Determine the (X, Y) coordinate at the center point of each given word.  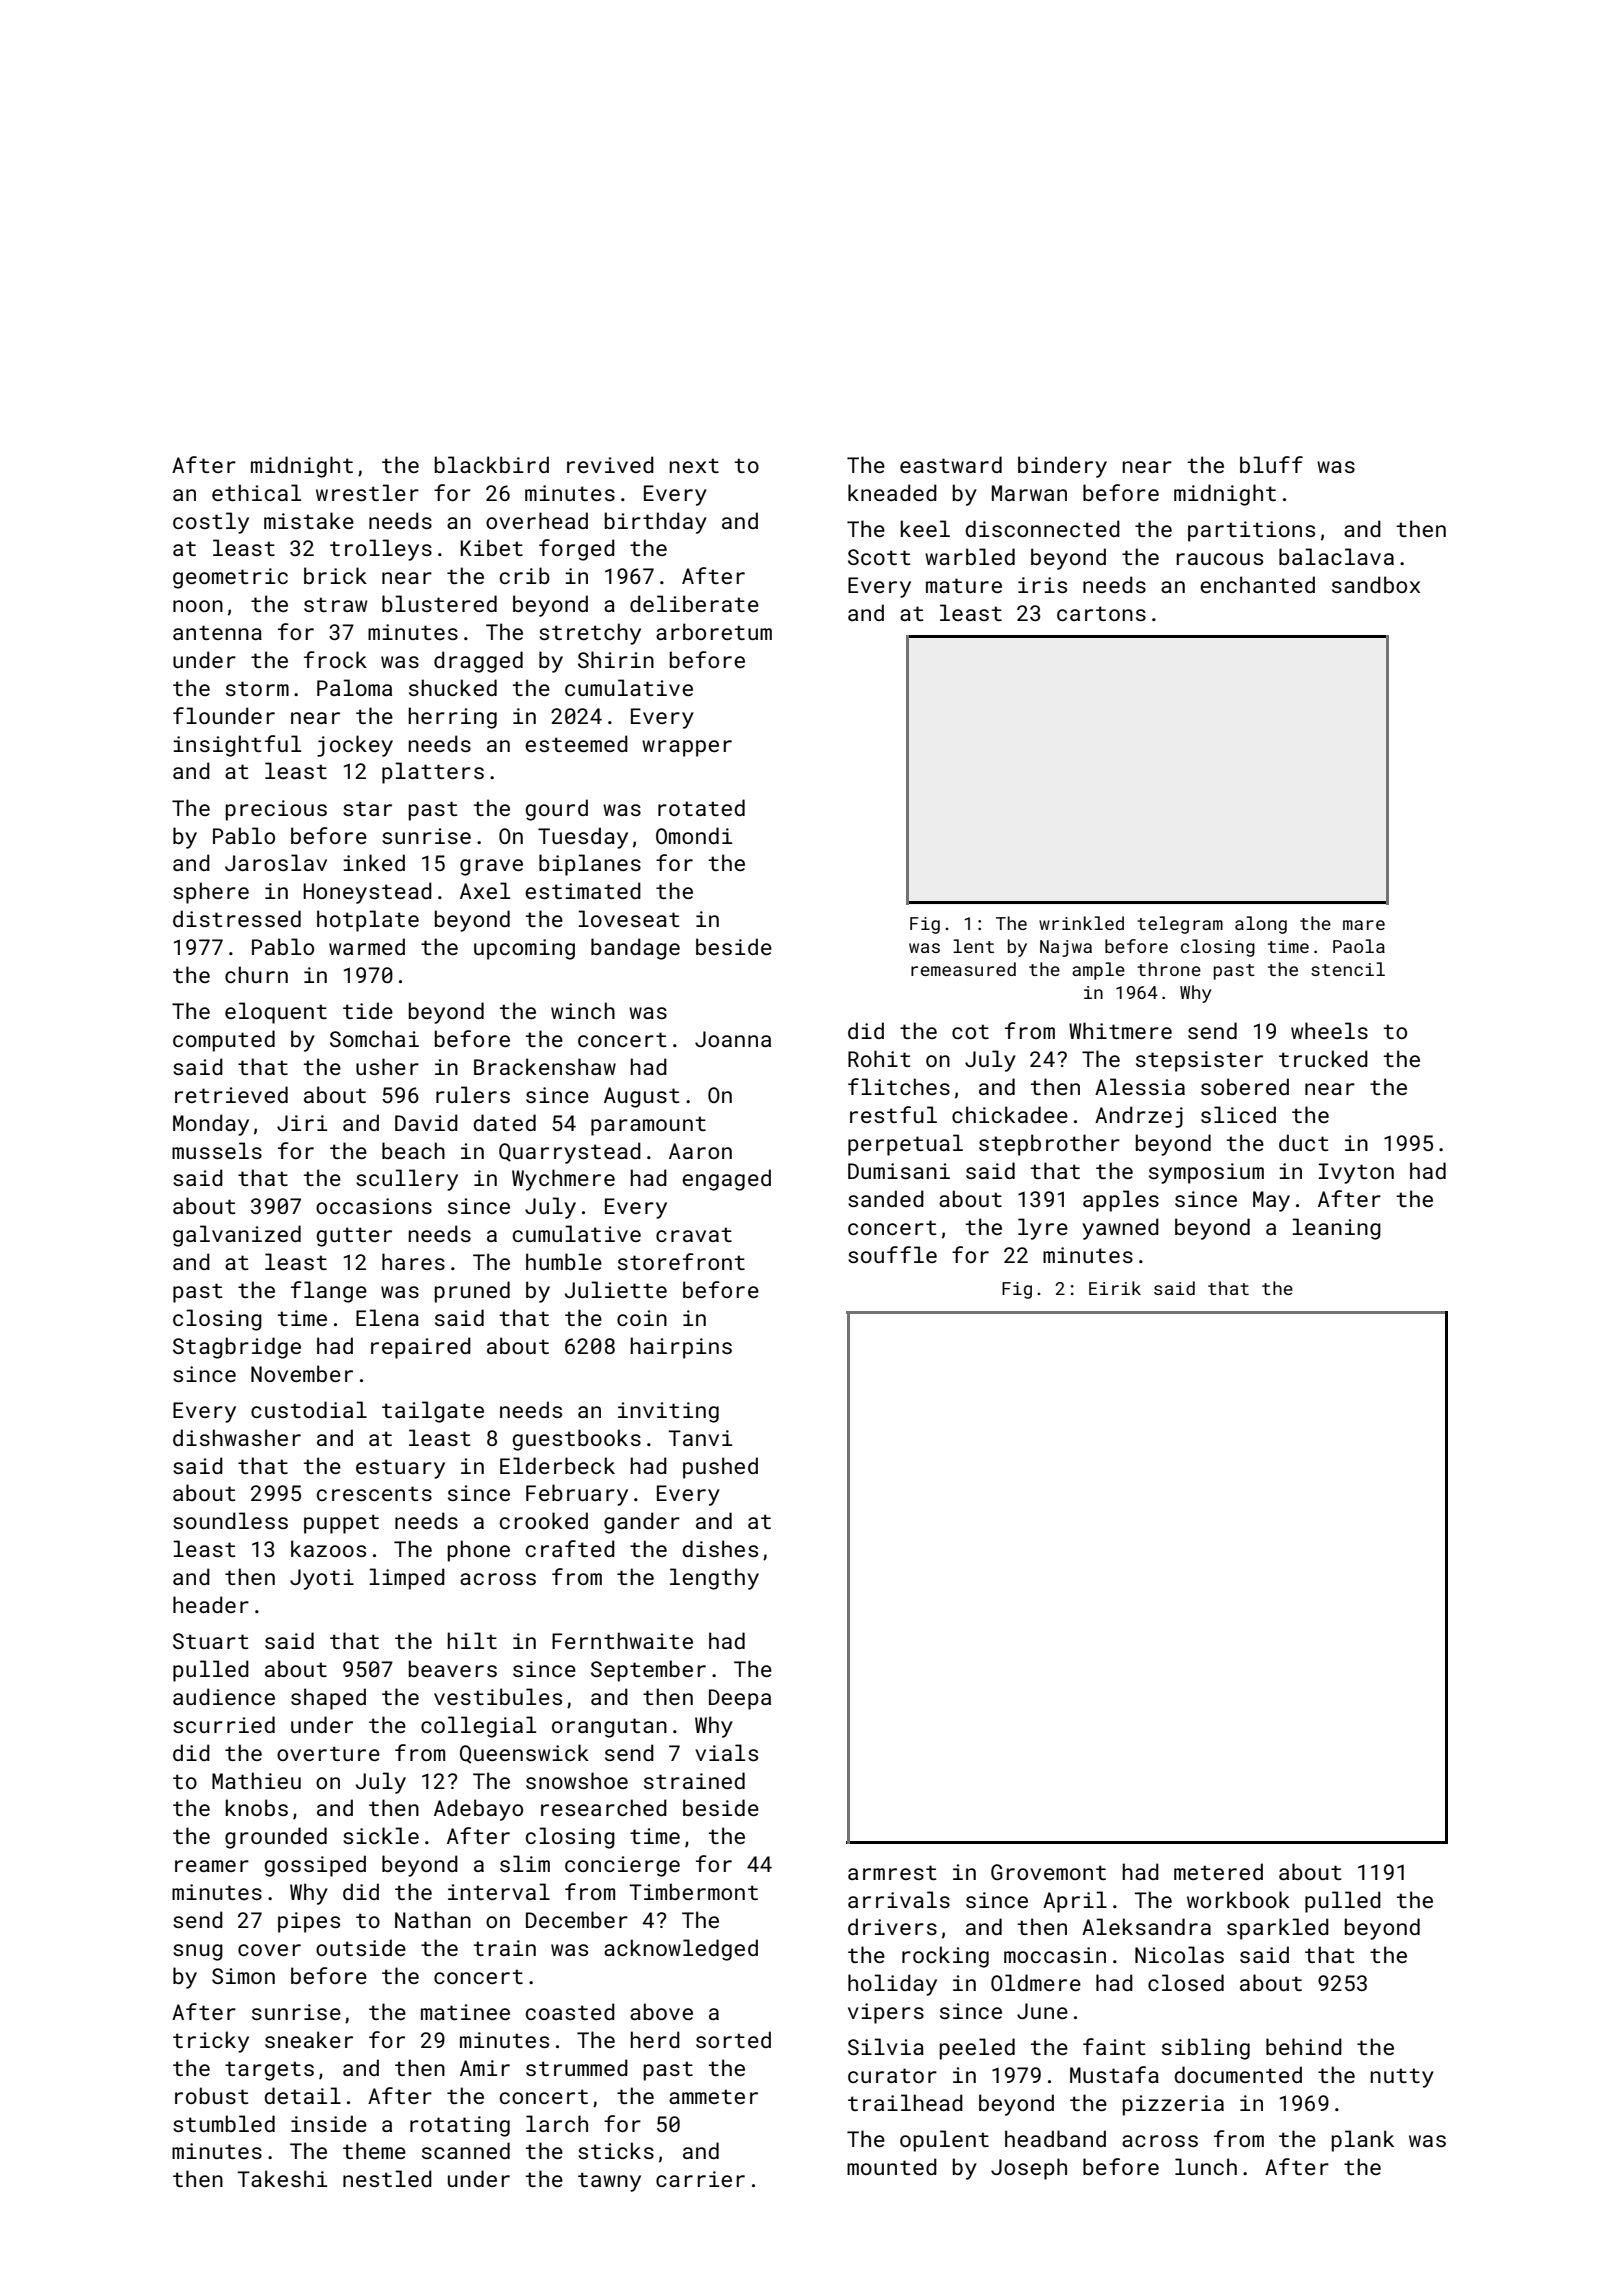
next (694, 465)
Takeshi (282, 2178)
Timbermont (693, 1891)
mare (1364, 925)
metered (1218, 1871)
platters (433, 773)
